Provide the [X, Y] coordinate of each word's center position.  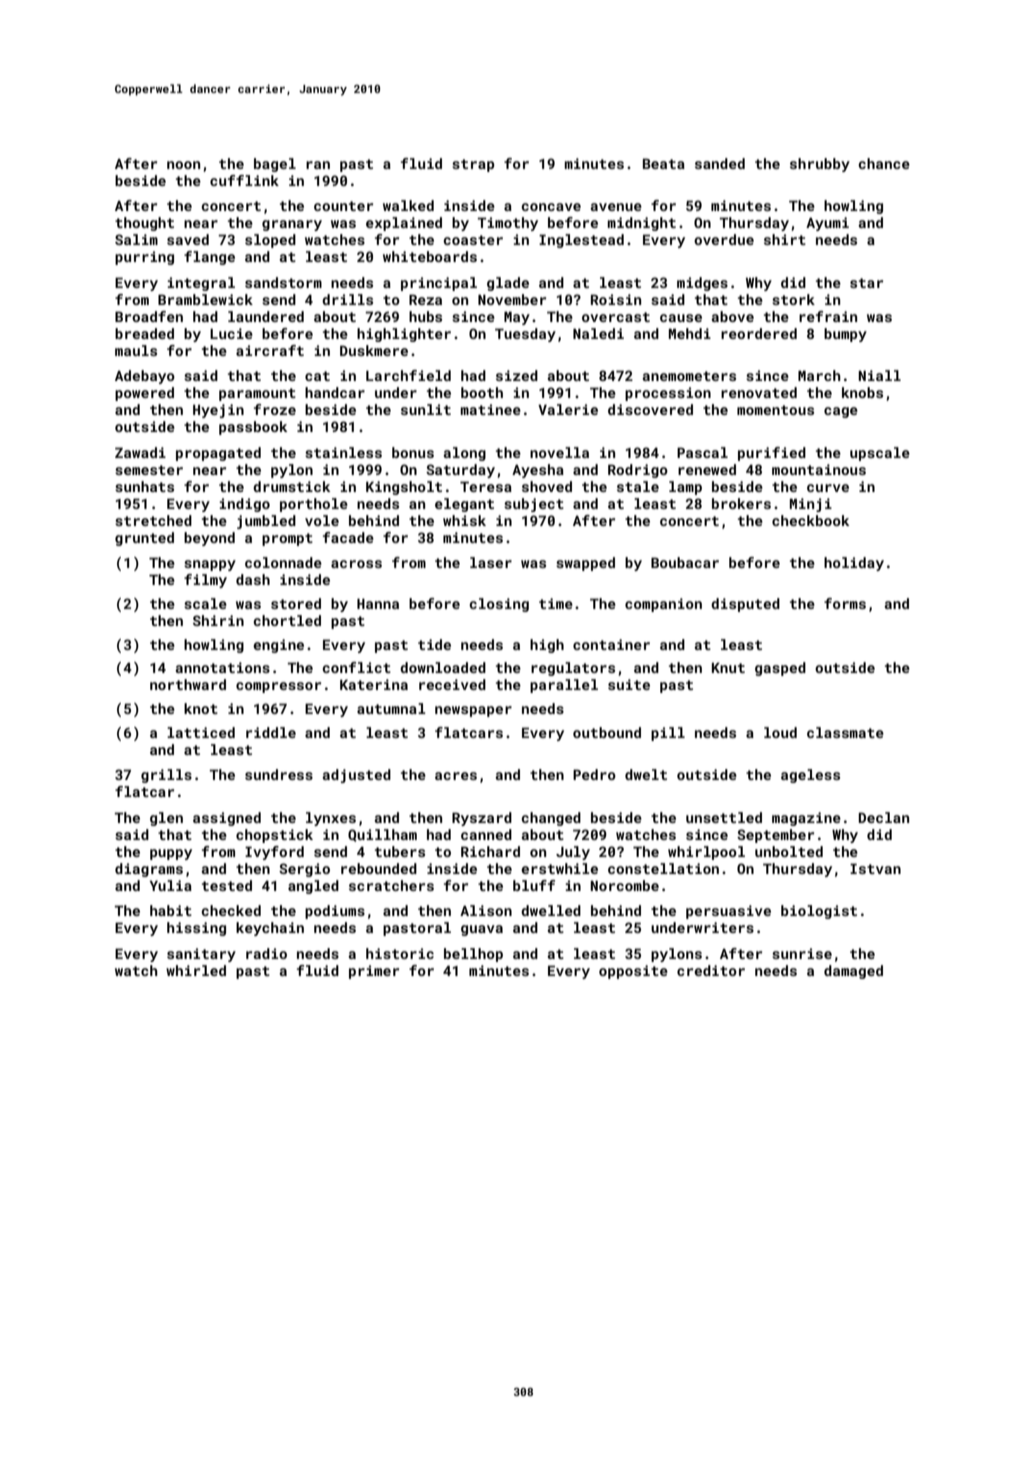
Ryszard [482, 819]
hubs [425, 316]
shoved [547, 486]
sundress [279, 774]
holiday [854, 564]
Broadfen [149, 316]
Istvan [875, 868]
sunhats [144, 486]
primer [374, 972]
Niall [880, 375]
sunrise [802, 953]
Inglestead [581, 241]
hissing [196, 929]
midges [702, 284]
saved [188, 239]
